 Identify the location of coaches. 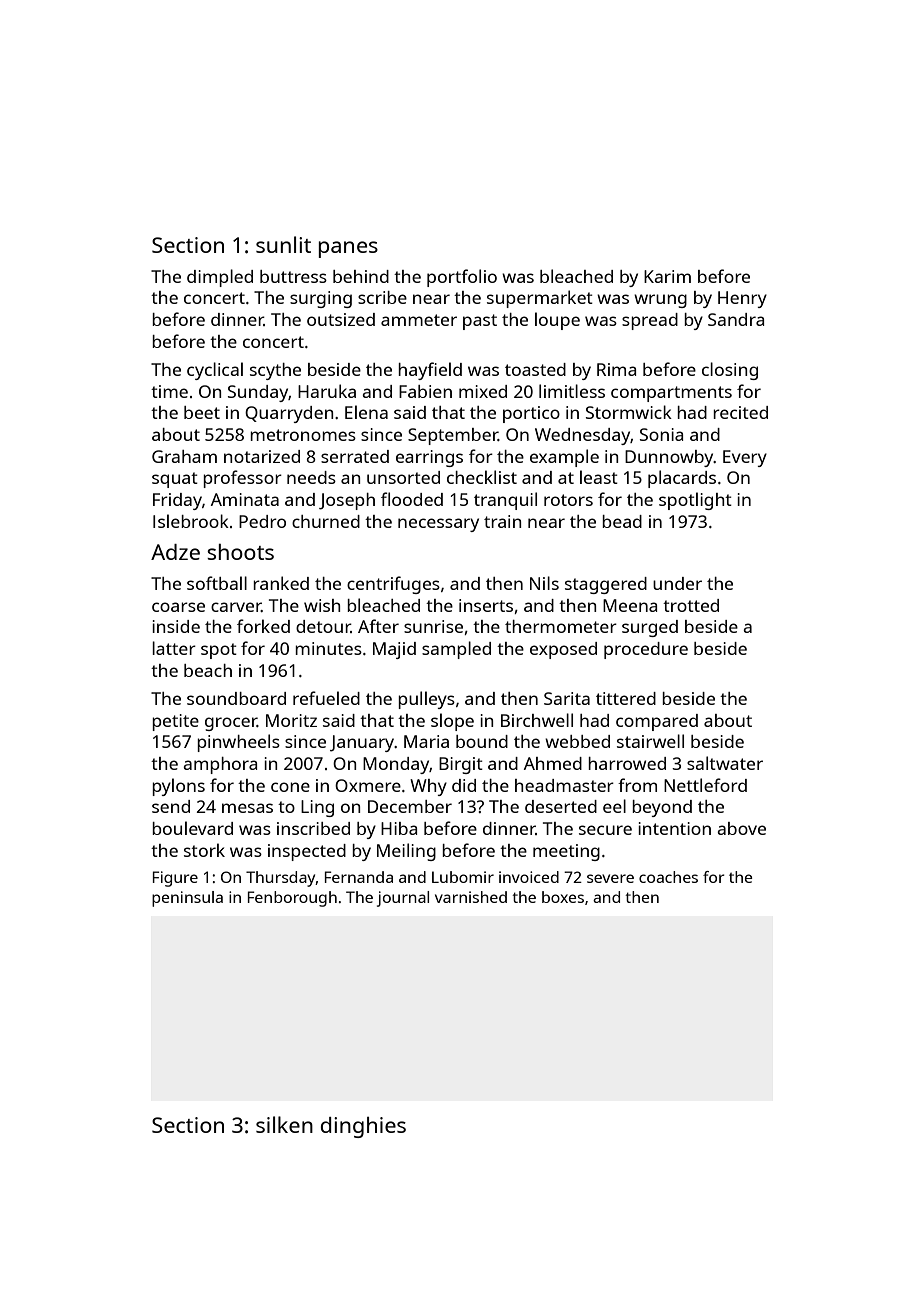
(668, 877).
